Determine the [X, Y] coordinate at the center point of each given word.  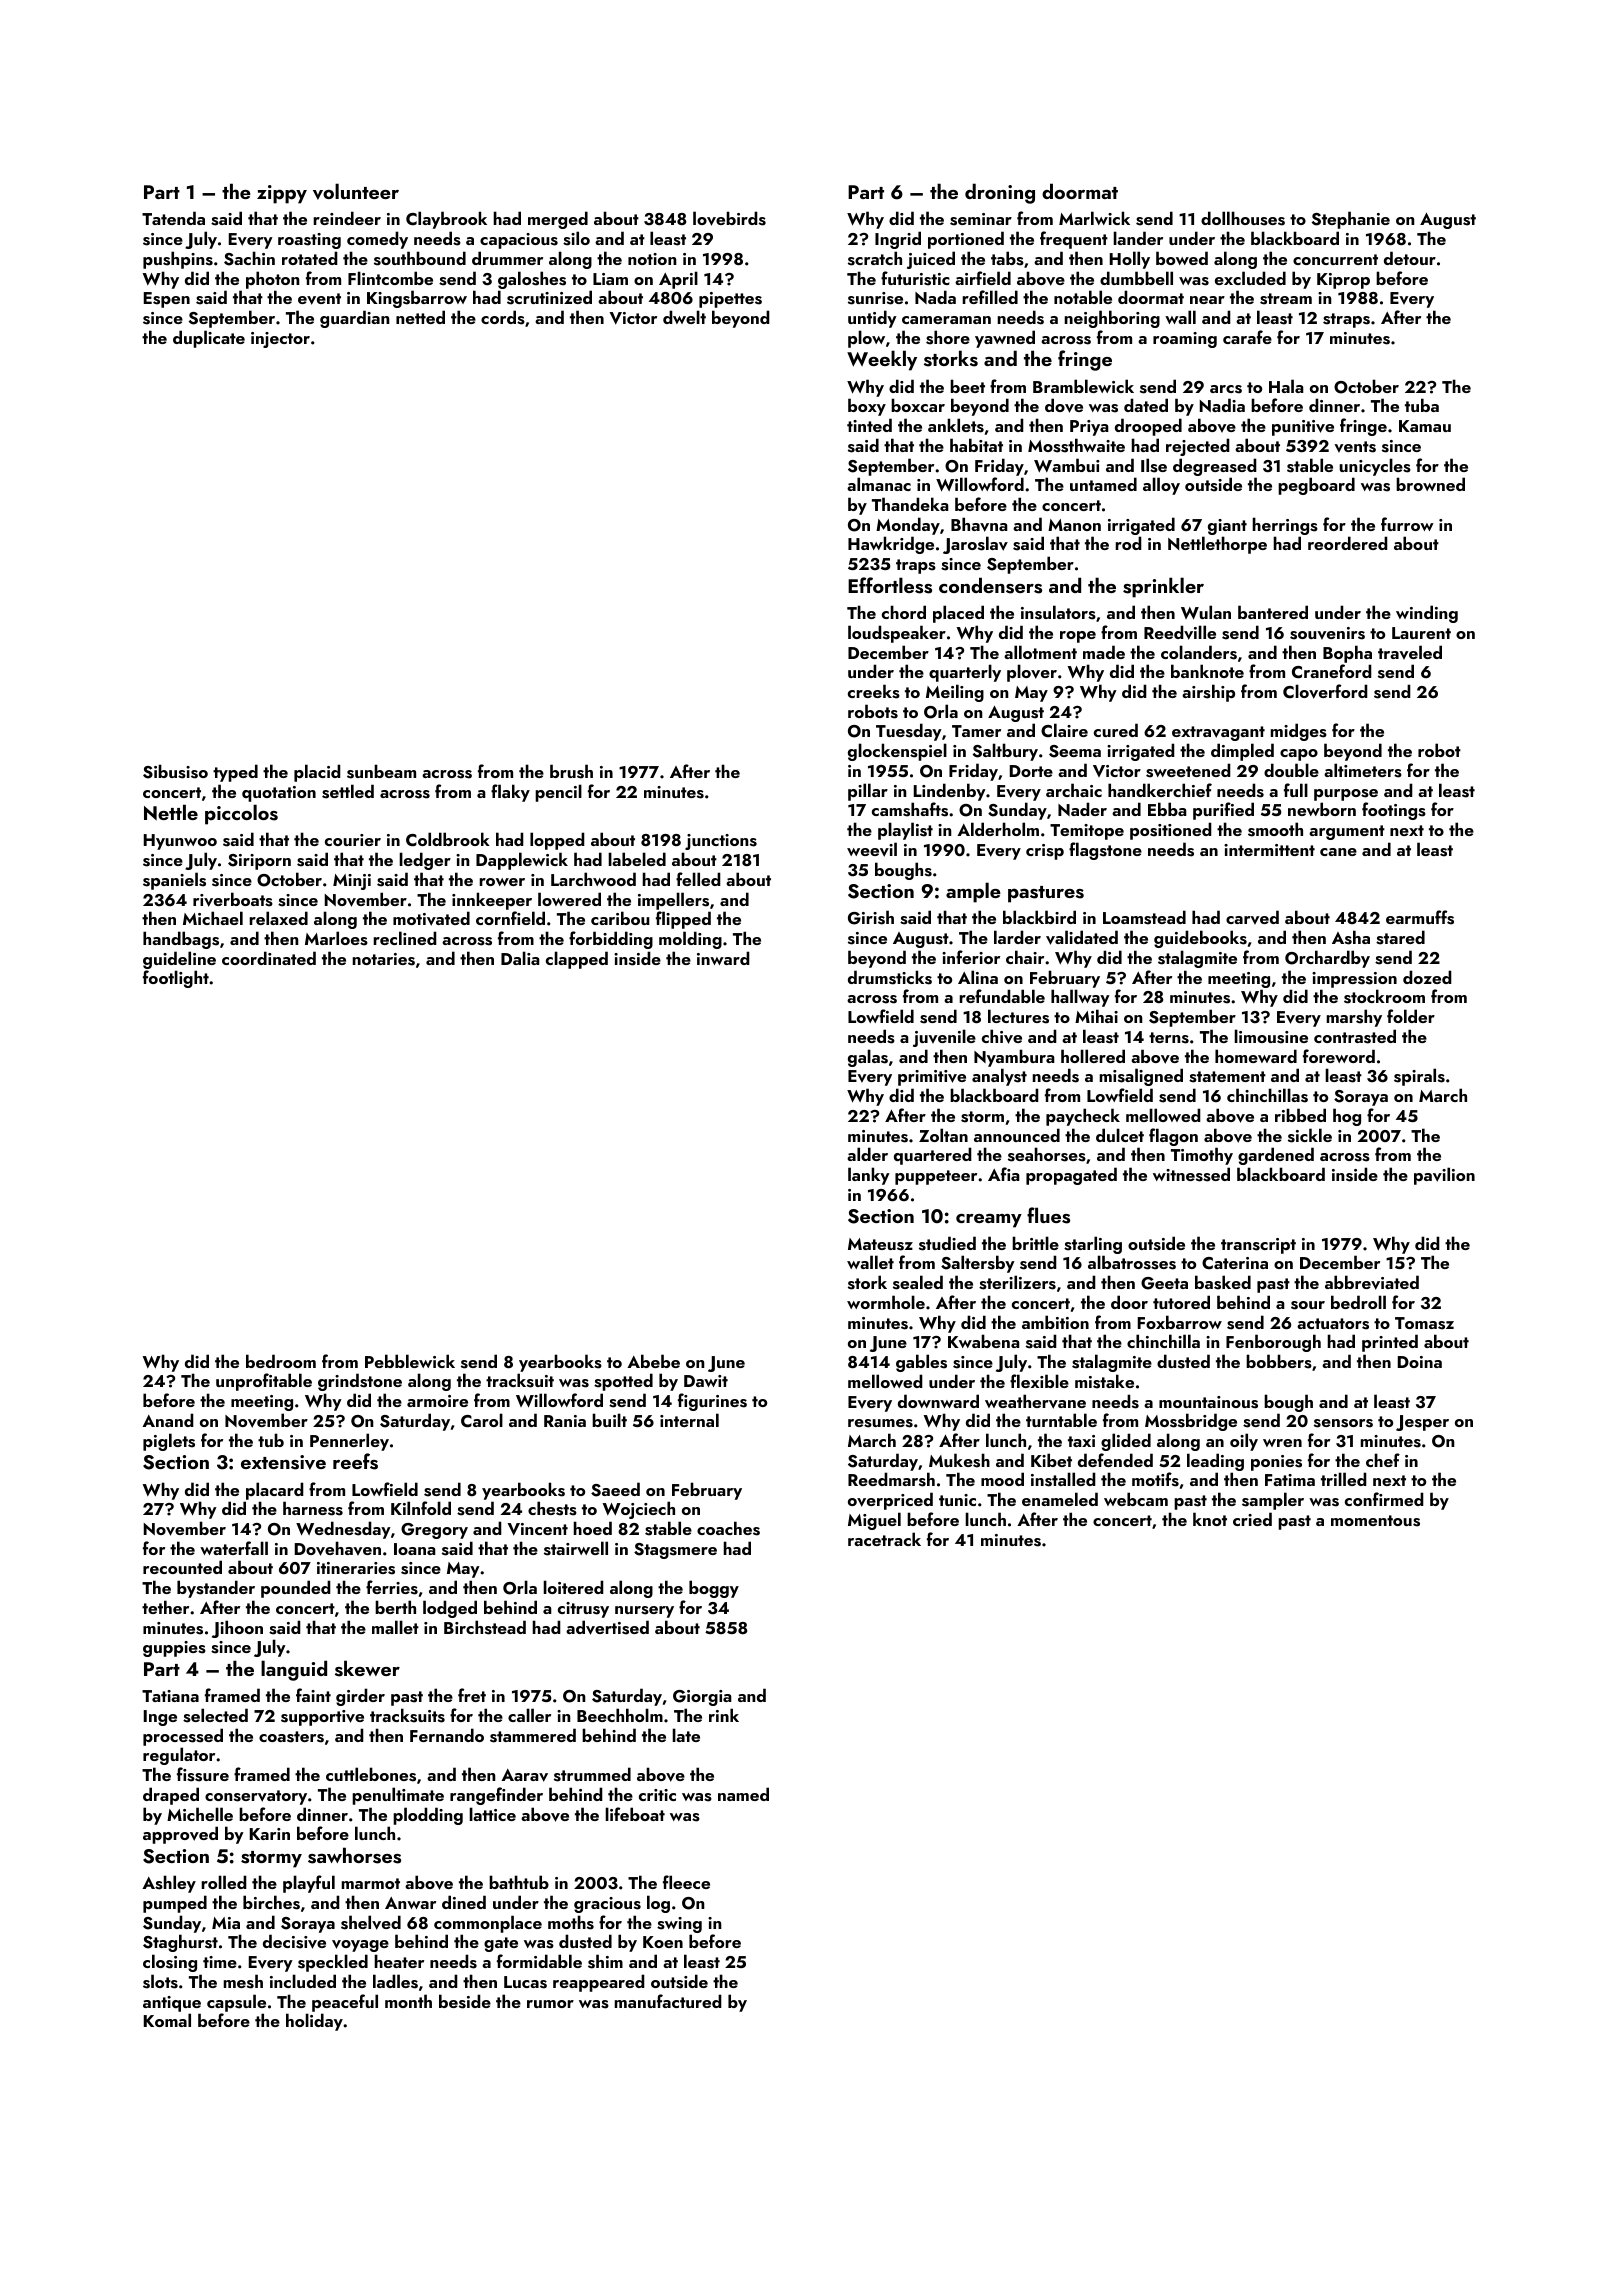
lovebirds [729, 218]
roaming [1185, 340]
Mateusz [880, 1244]
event [319, 299]
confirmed [1384, 1499]
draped [171, 1796]
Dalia [520, 958]
